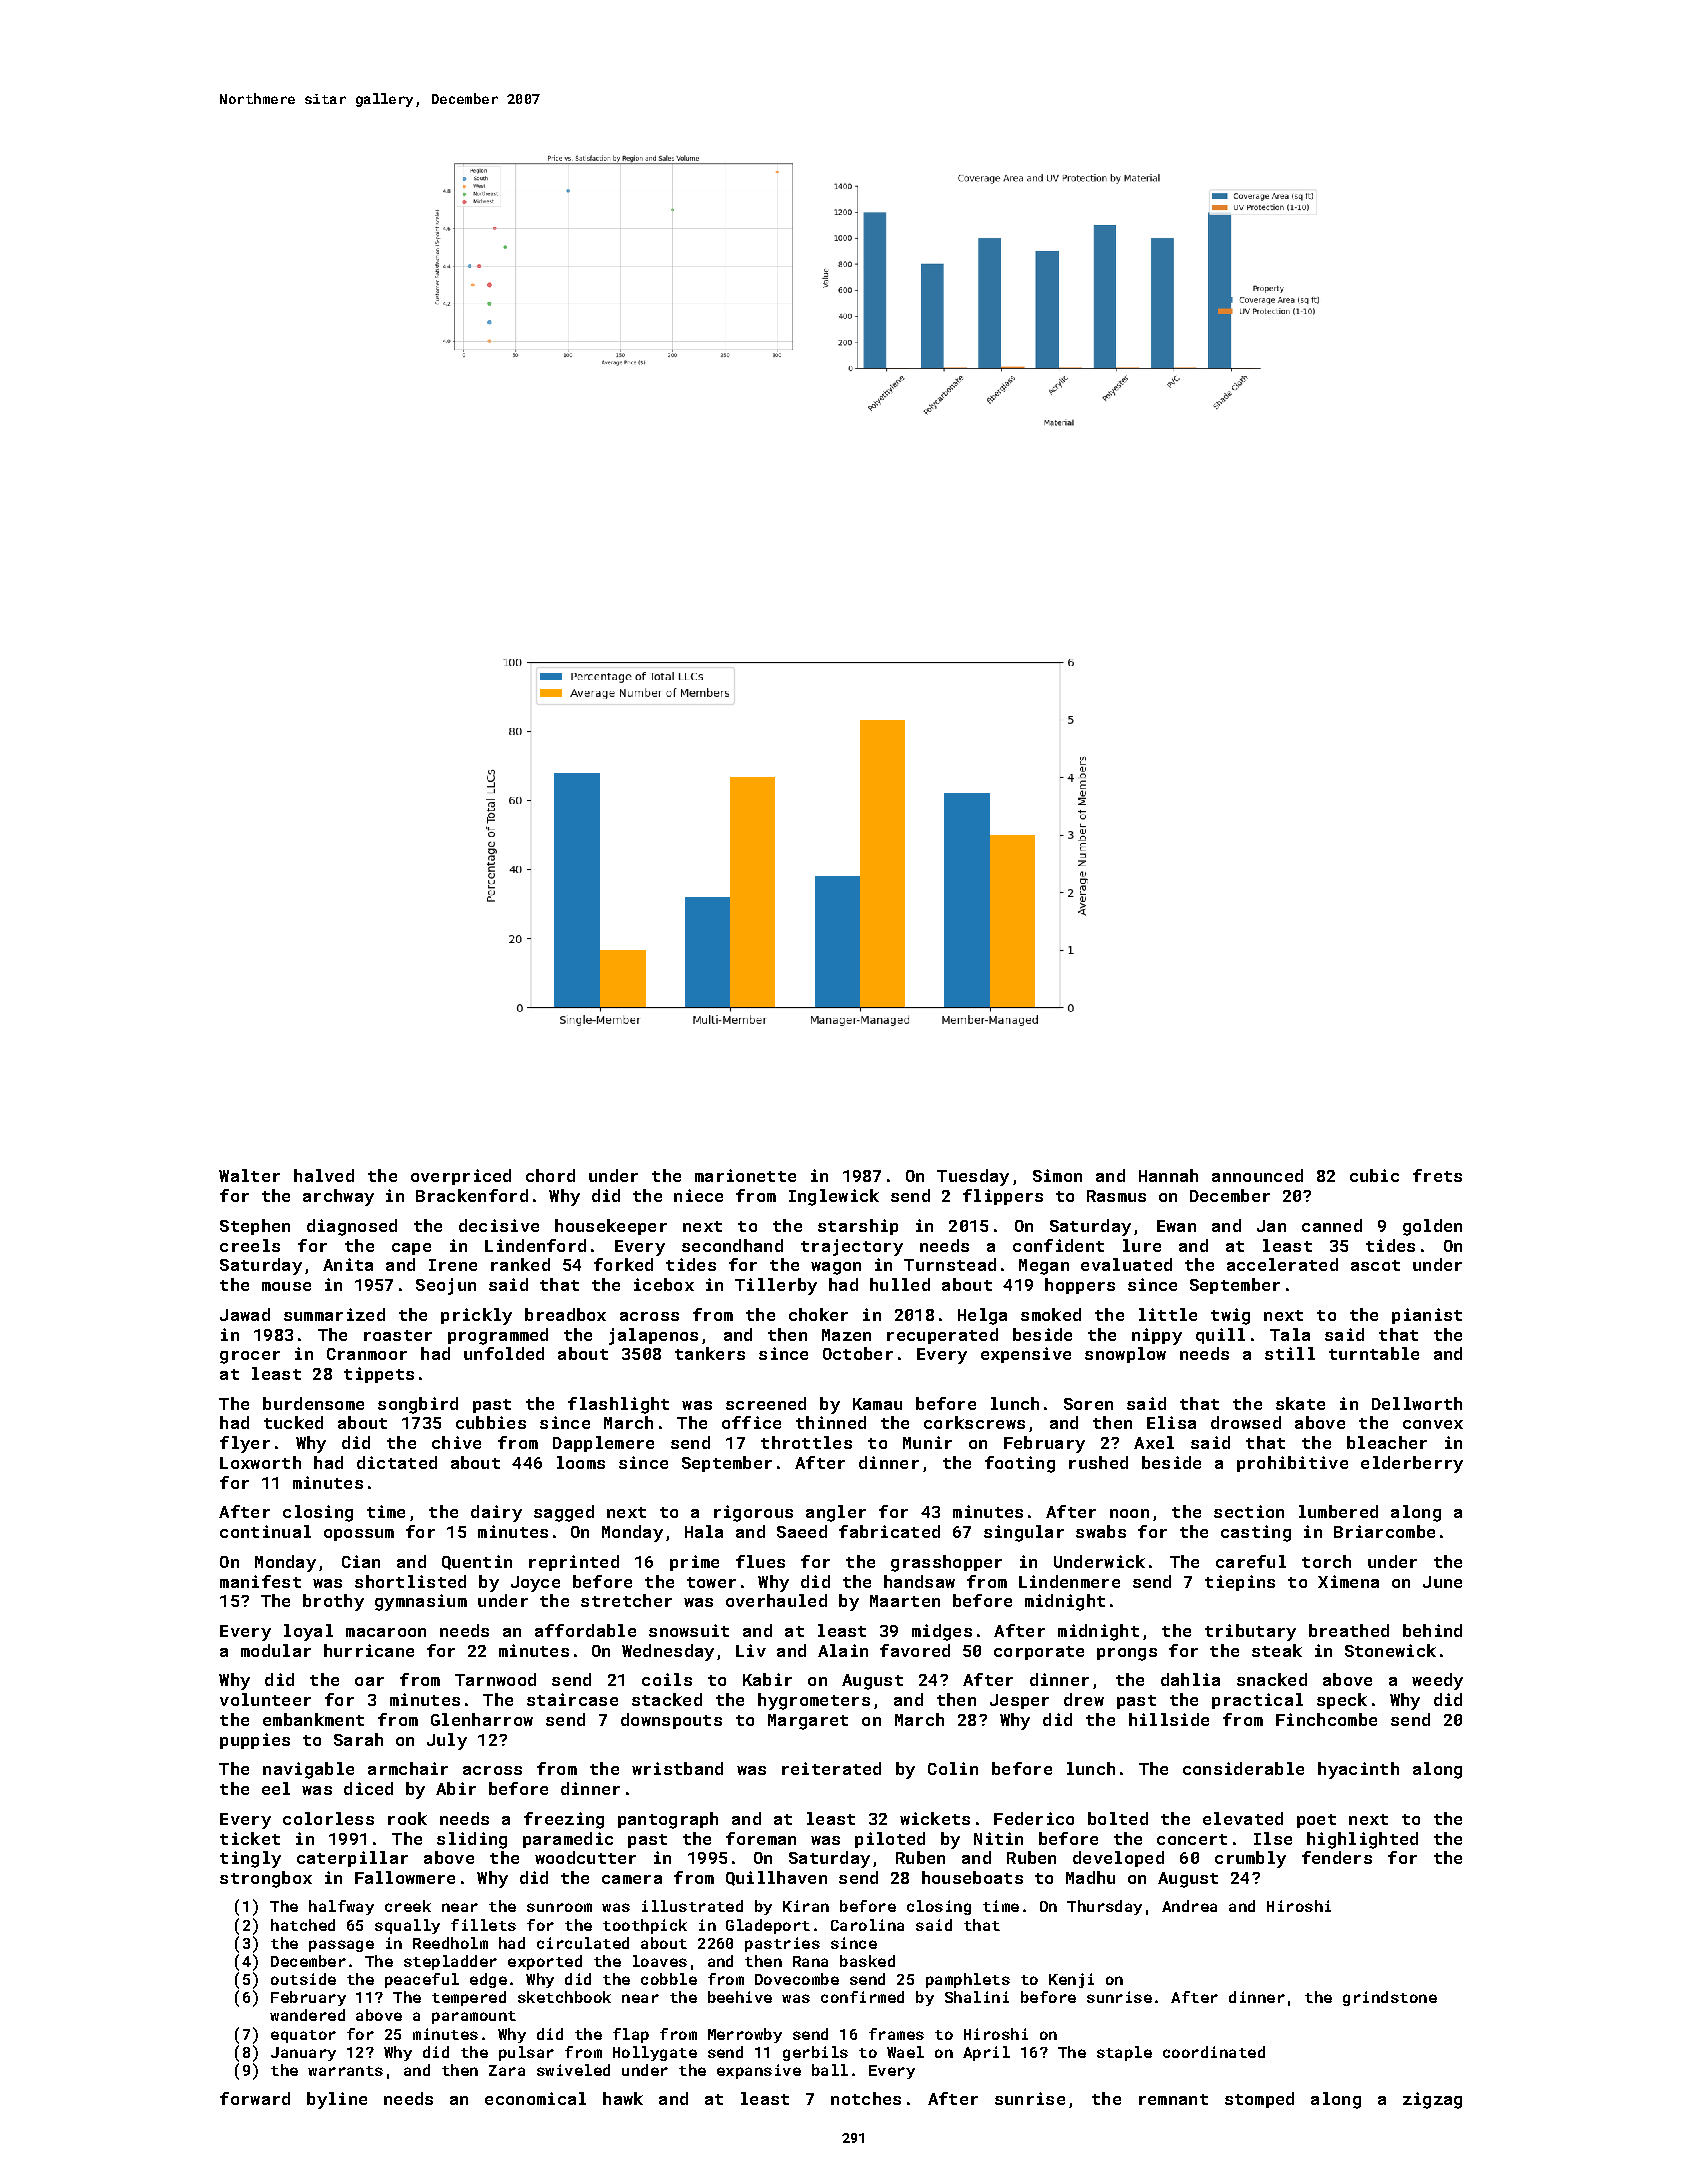 Image resolution: width=1683 pixels, height=2178 pixels. What do you see at coordinates (352, 1859) in the document?
I see `caterpillar` at bounding box center [352, 1859].
